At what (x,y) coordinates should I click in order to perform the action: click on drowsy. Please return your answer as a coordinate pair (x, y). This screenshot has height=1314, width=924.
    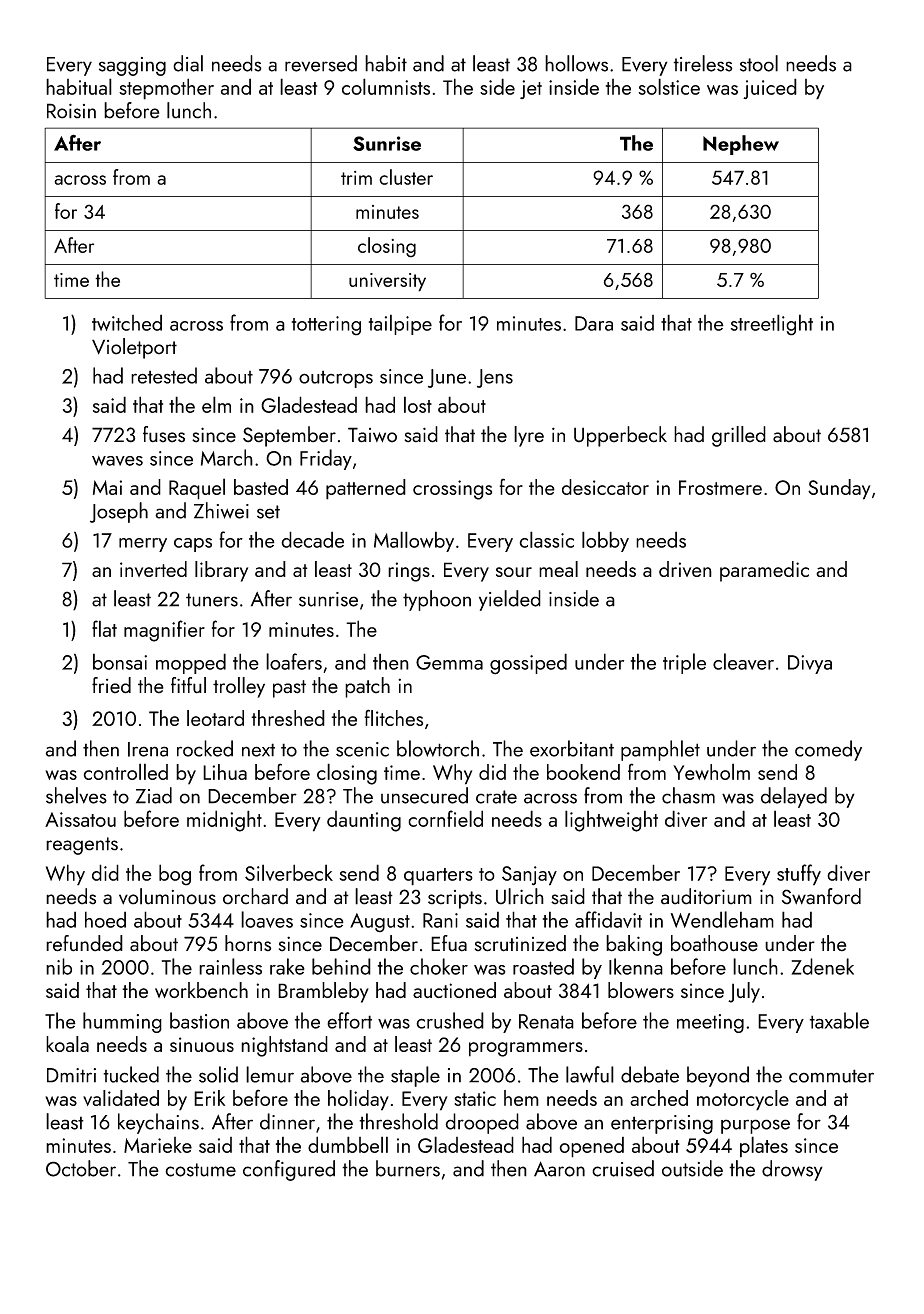
    Looking at the image, I should click on (792, 1170).
